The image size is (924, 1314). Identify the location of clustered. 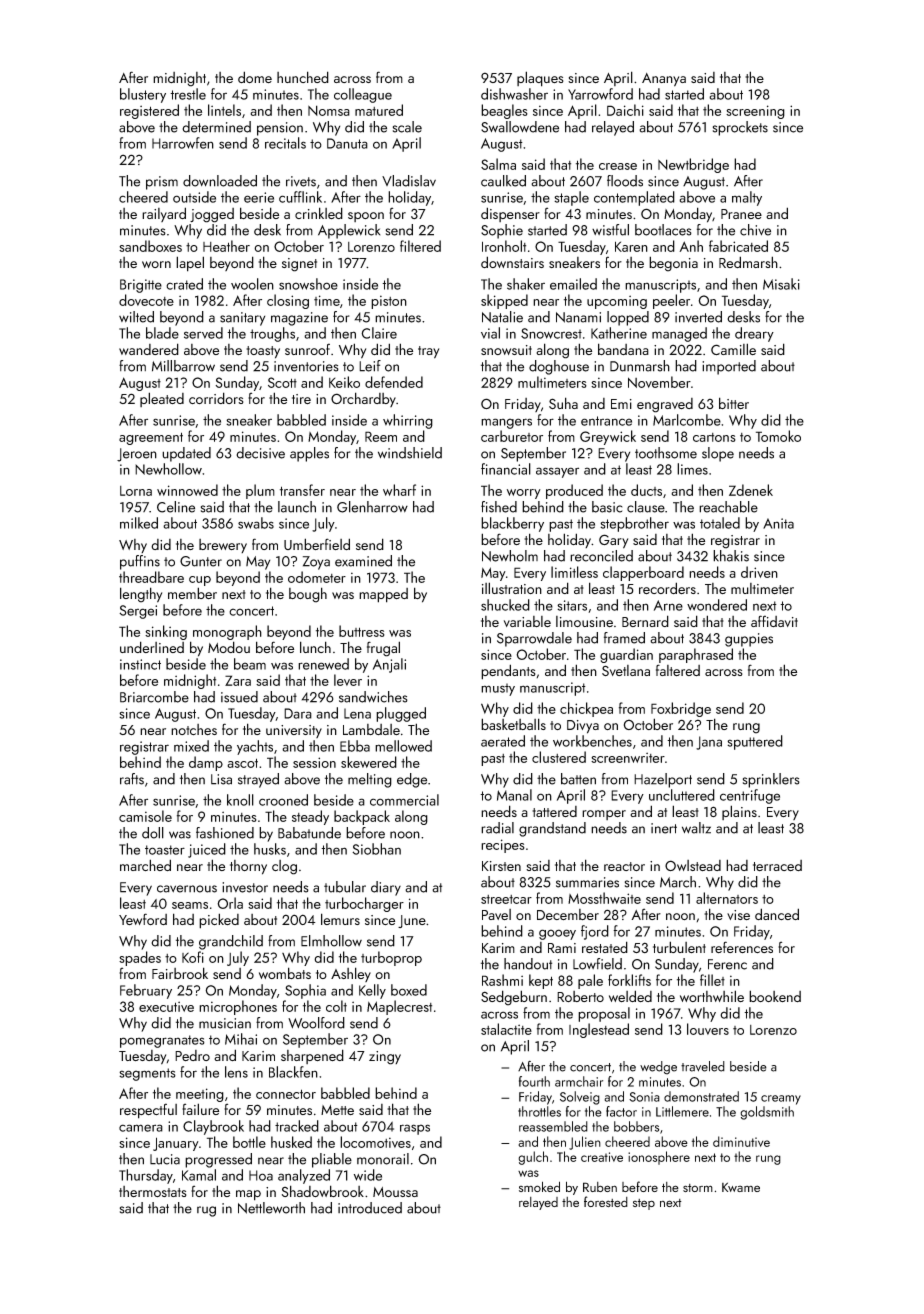
(559, 757).
